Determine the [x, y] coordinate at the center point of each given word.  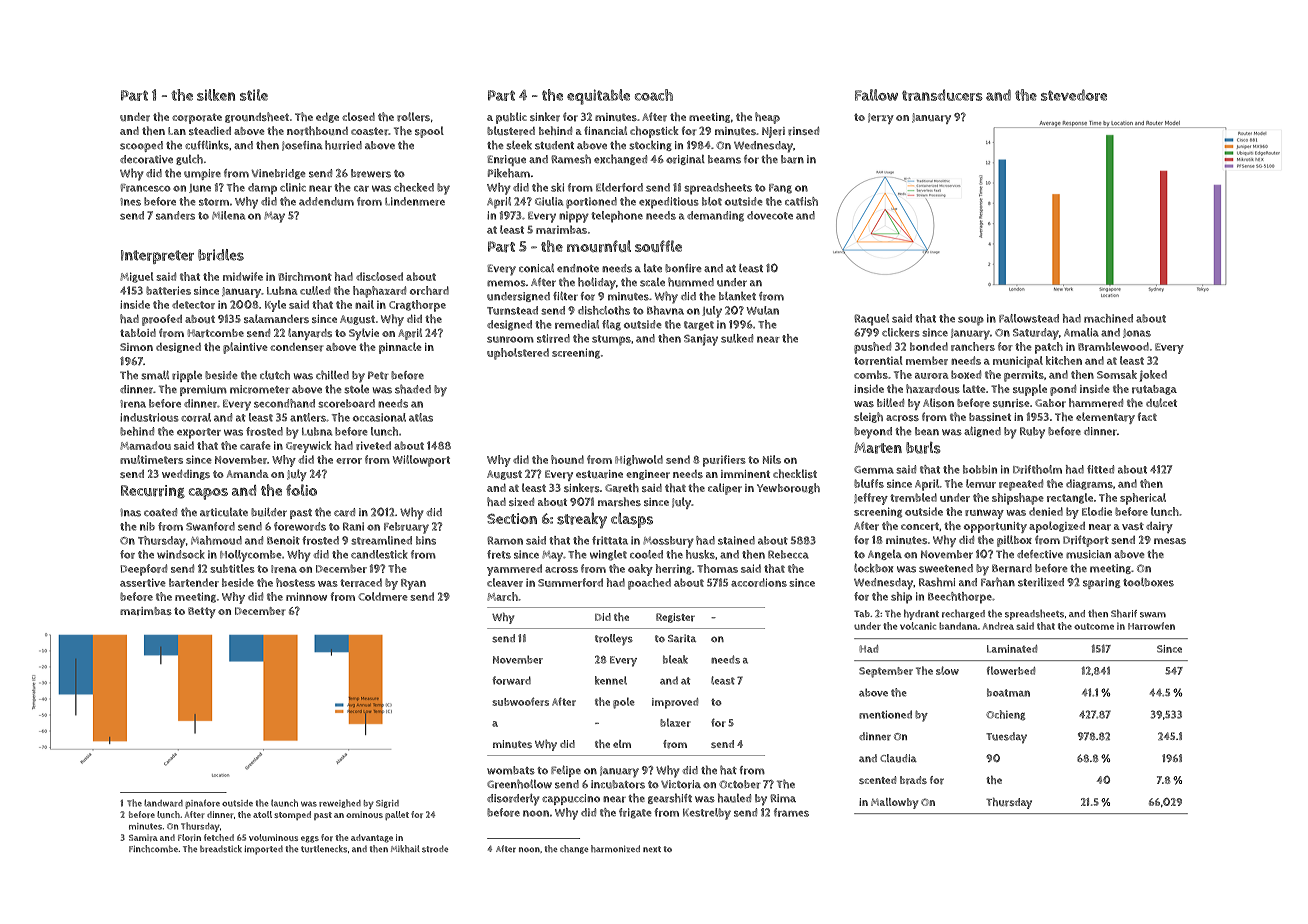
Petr [378, 375]
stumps [611, 340]
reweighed [340, 803]
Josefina [302, 146]
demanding [715, 216]
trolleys [614, 640]
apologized [1057, 527]
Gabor [1050, 403]
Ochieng [1005, 715]
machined [1108, 318]
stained [736, 540]
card [344, 512]
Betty [202, 612]
